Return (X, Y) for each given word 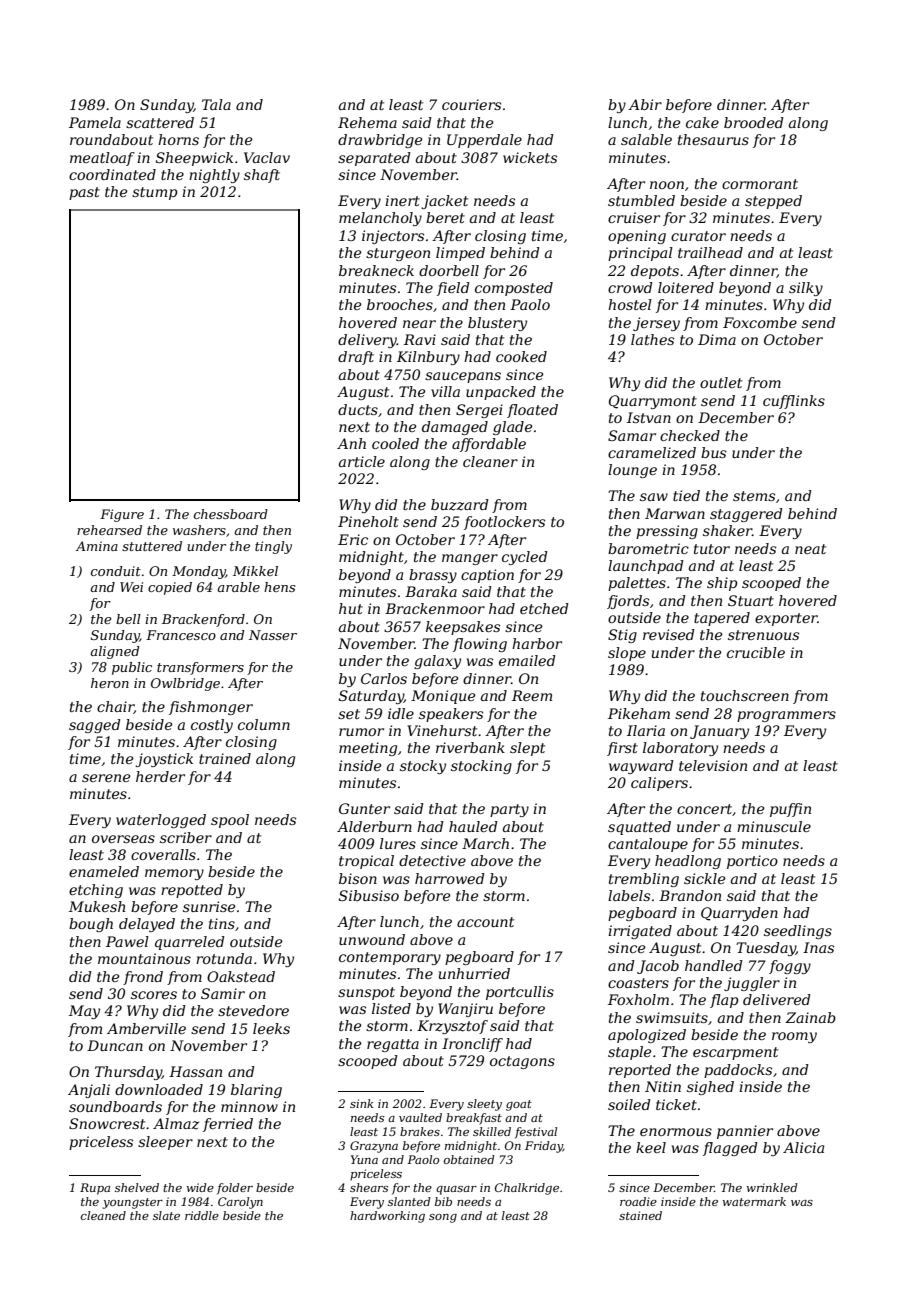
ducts (358, 409)
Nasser (273, 635)
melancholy (380, 219)
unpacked (501, 393)
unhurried (474, 973)
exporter (786, 619)
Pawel (127, 941)
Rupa (95, 1189)
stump (155, 193)
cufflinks (794, 402)
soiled (629, 1104)
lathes (652, 339)
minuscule (774, 826)
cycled (525, 558)
